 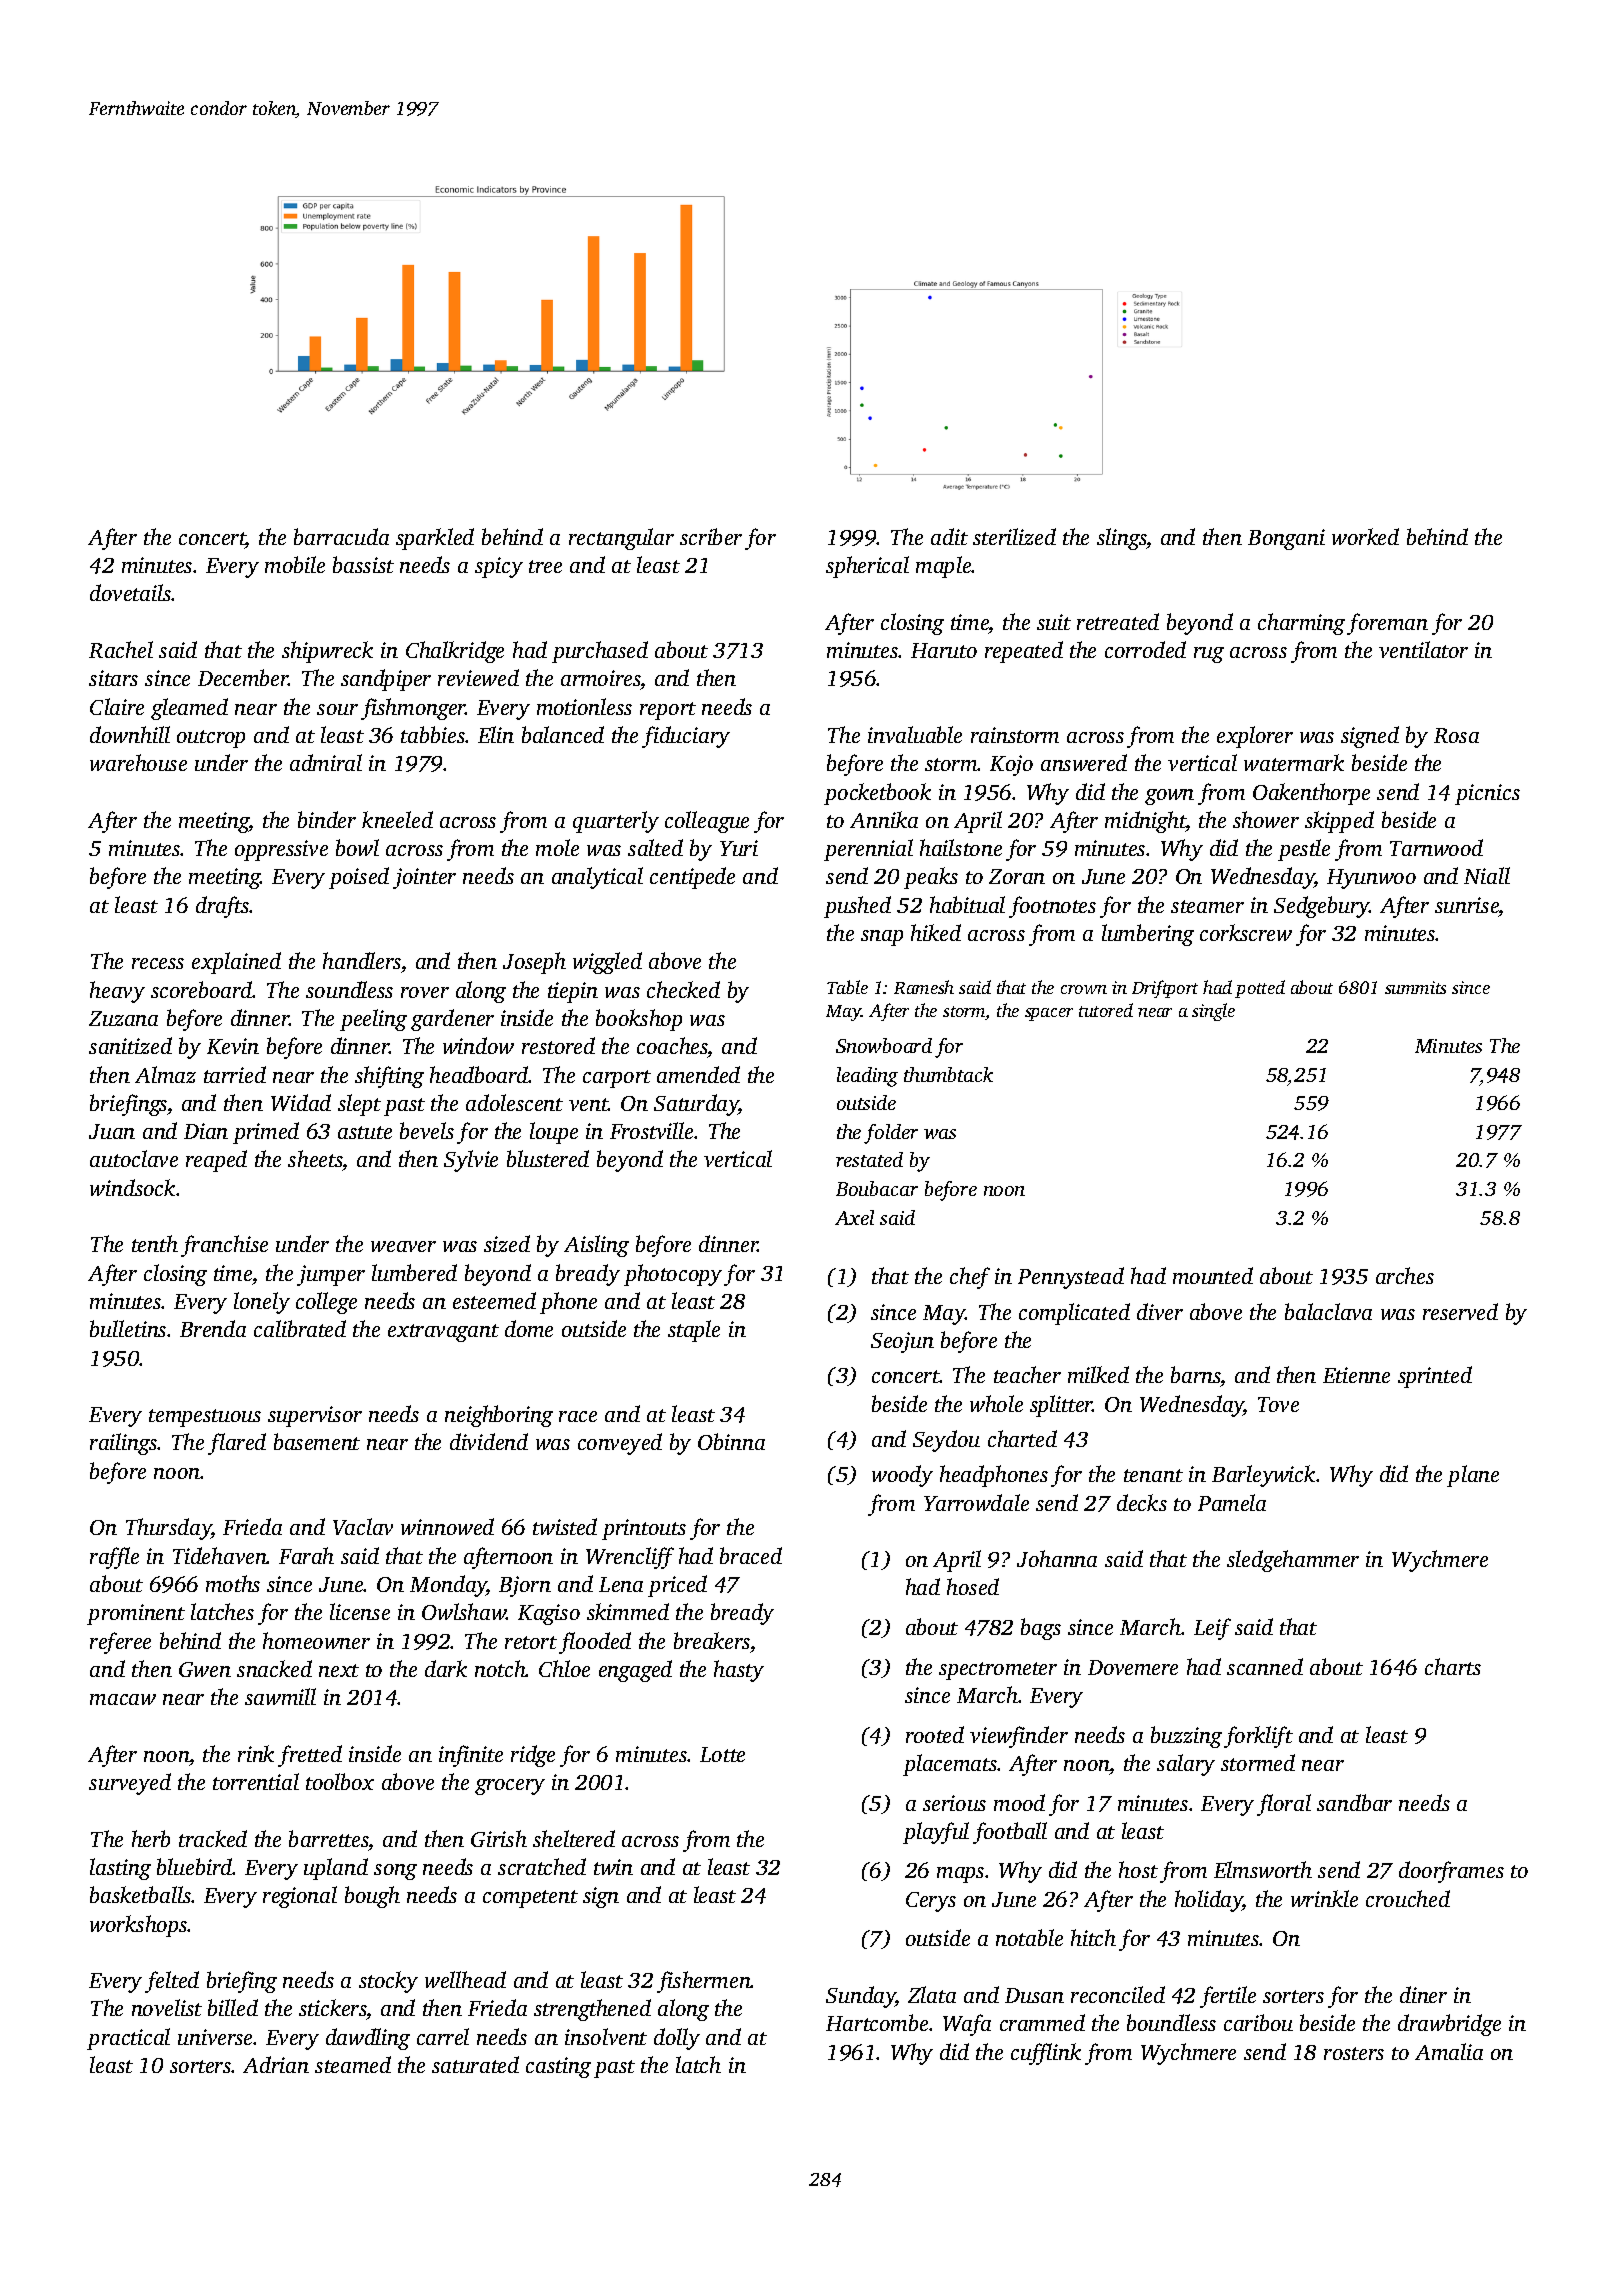 What do you see at coordinates (216, 1161) in the image?
I see `reaped` at bounding box center [216, 1161].
